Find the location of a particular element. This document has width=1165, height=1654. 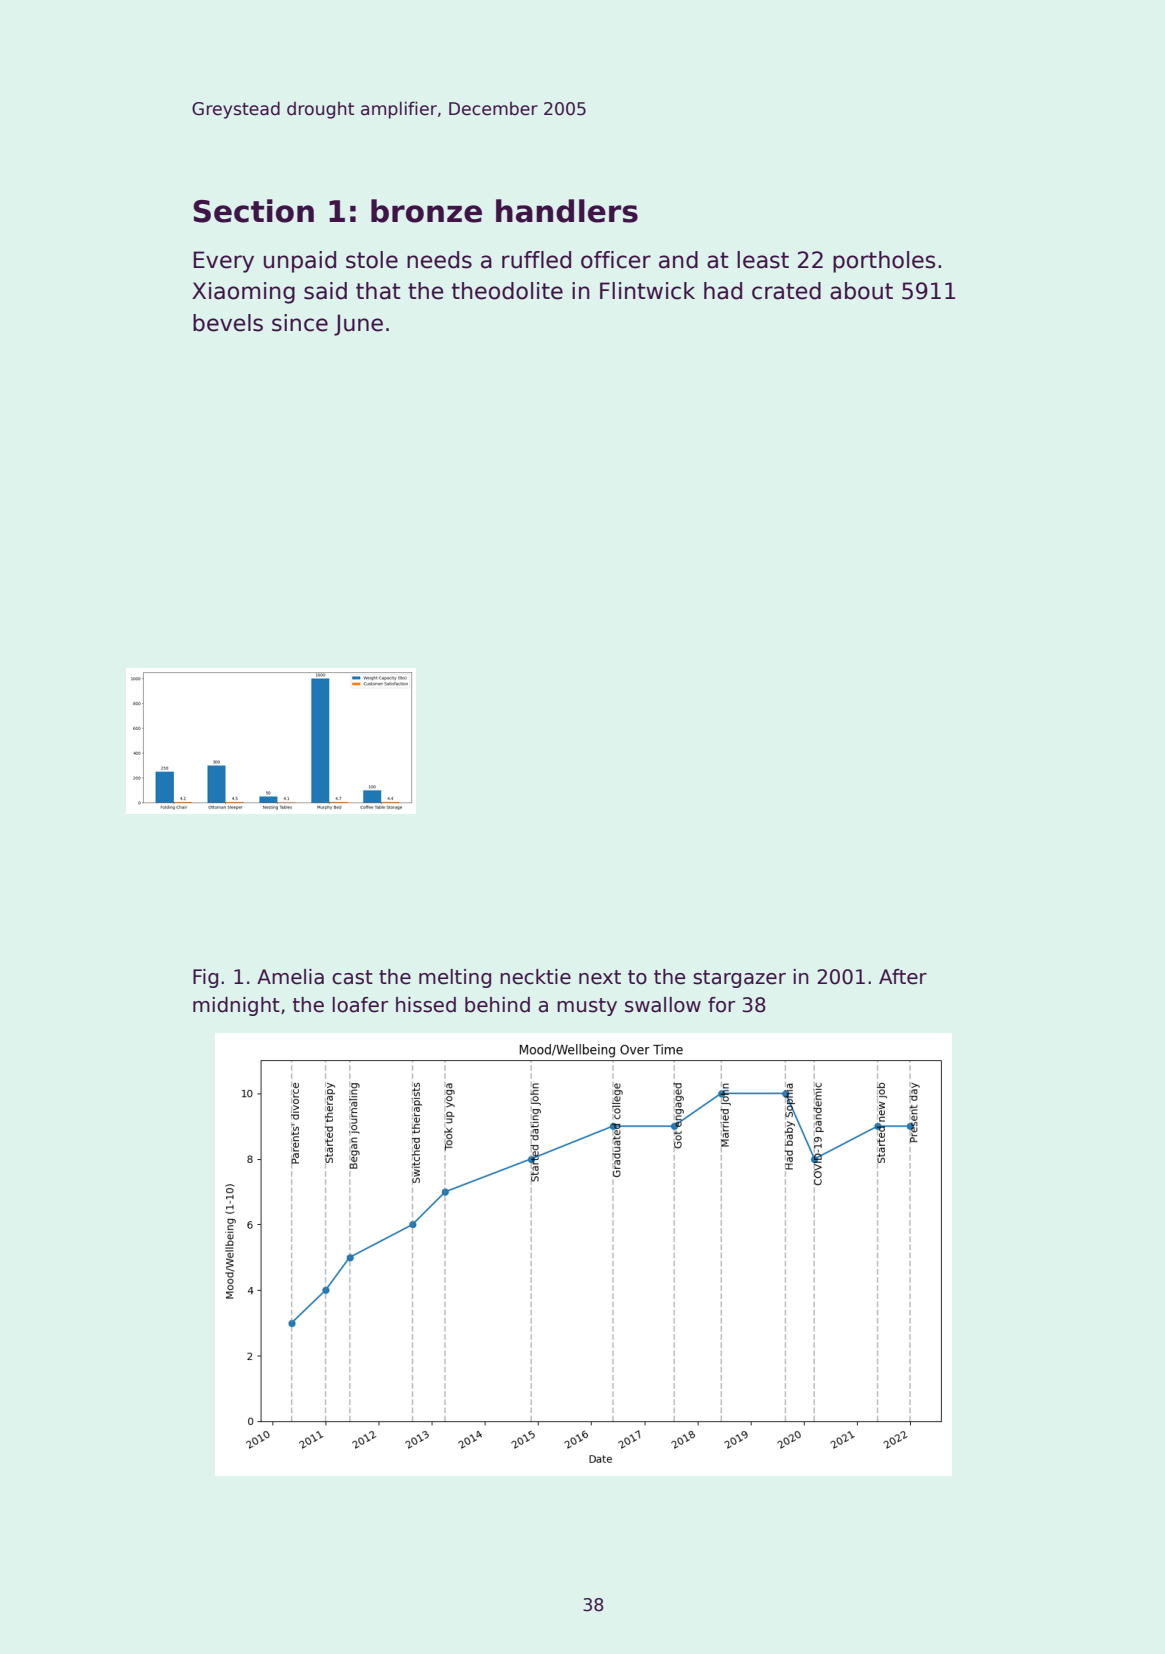

bevels is located at coordinates (228, 323).
